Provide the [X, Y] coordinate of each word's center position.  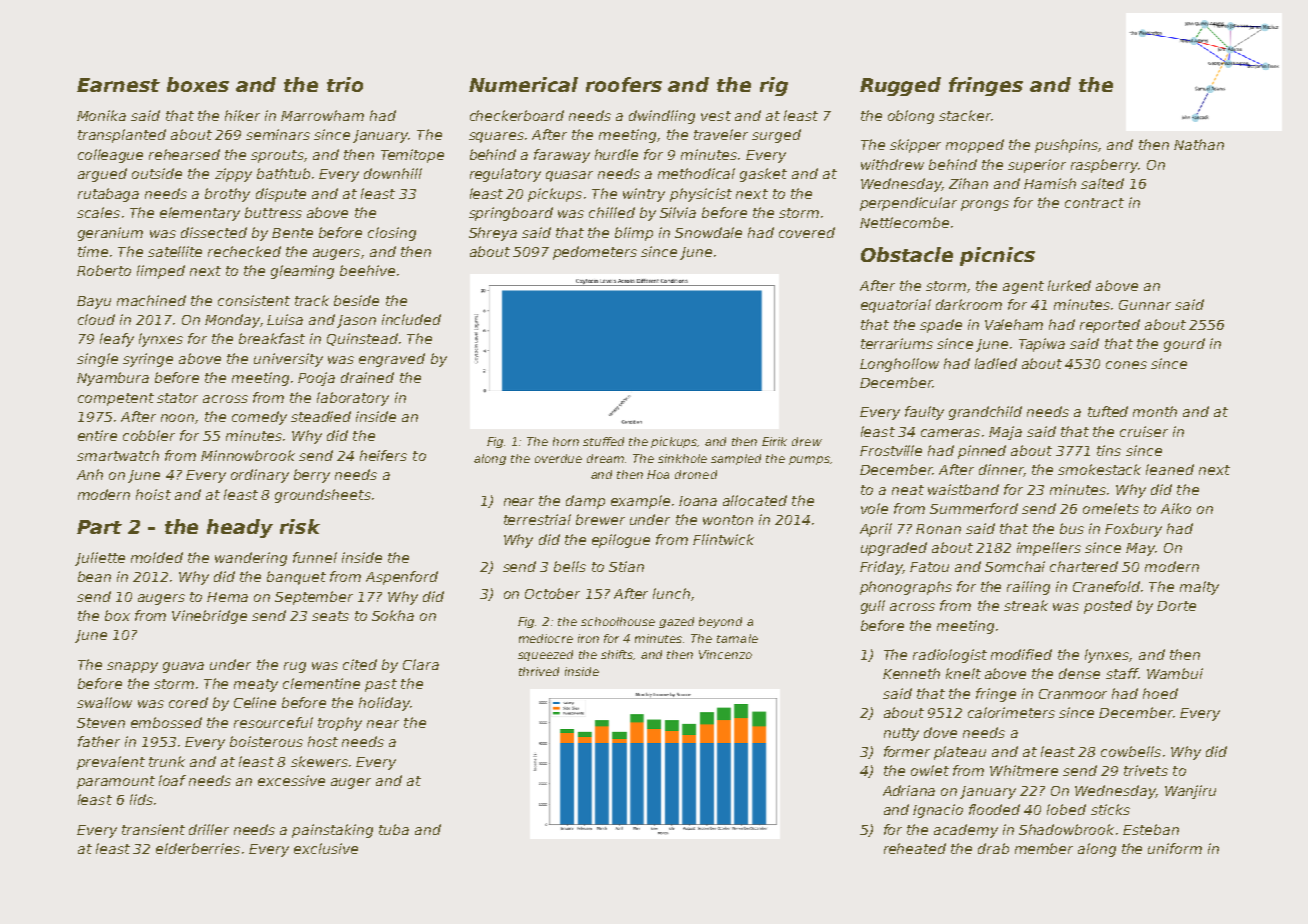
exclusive [326, 848]
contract [1094, 203]
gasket [763, 175]
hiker [242, 115]
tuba [394, 829]
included [411, 319]
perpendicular [908, 204]
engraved [392, 360]
